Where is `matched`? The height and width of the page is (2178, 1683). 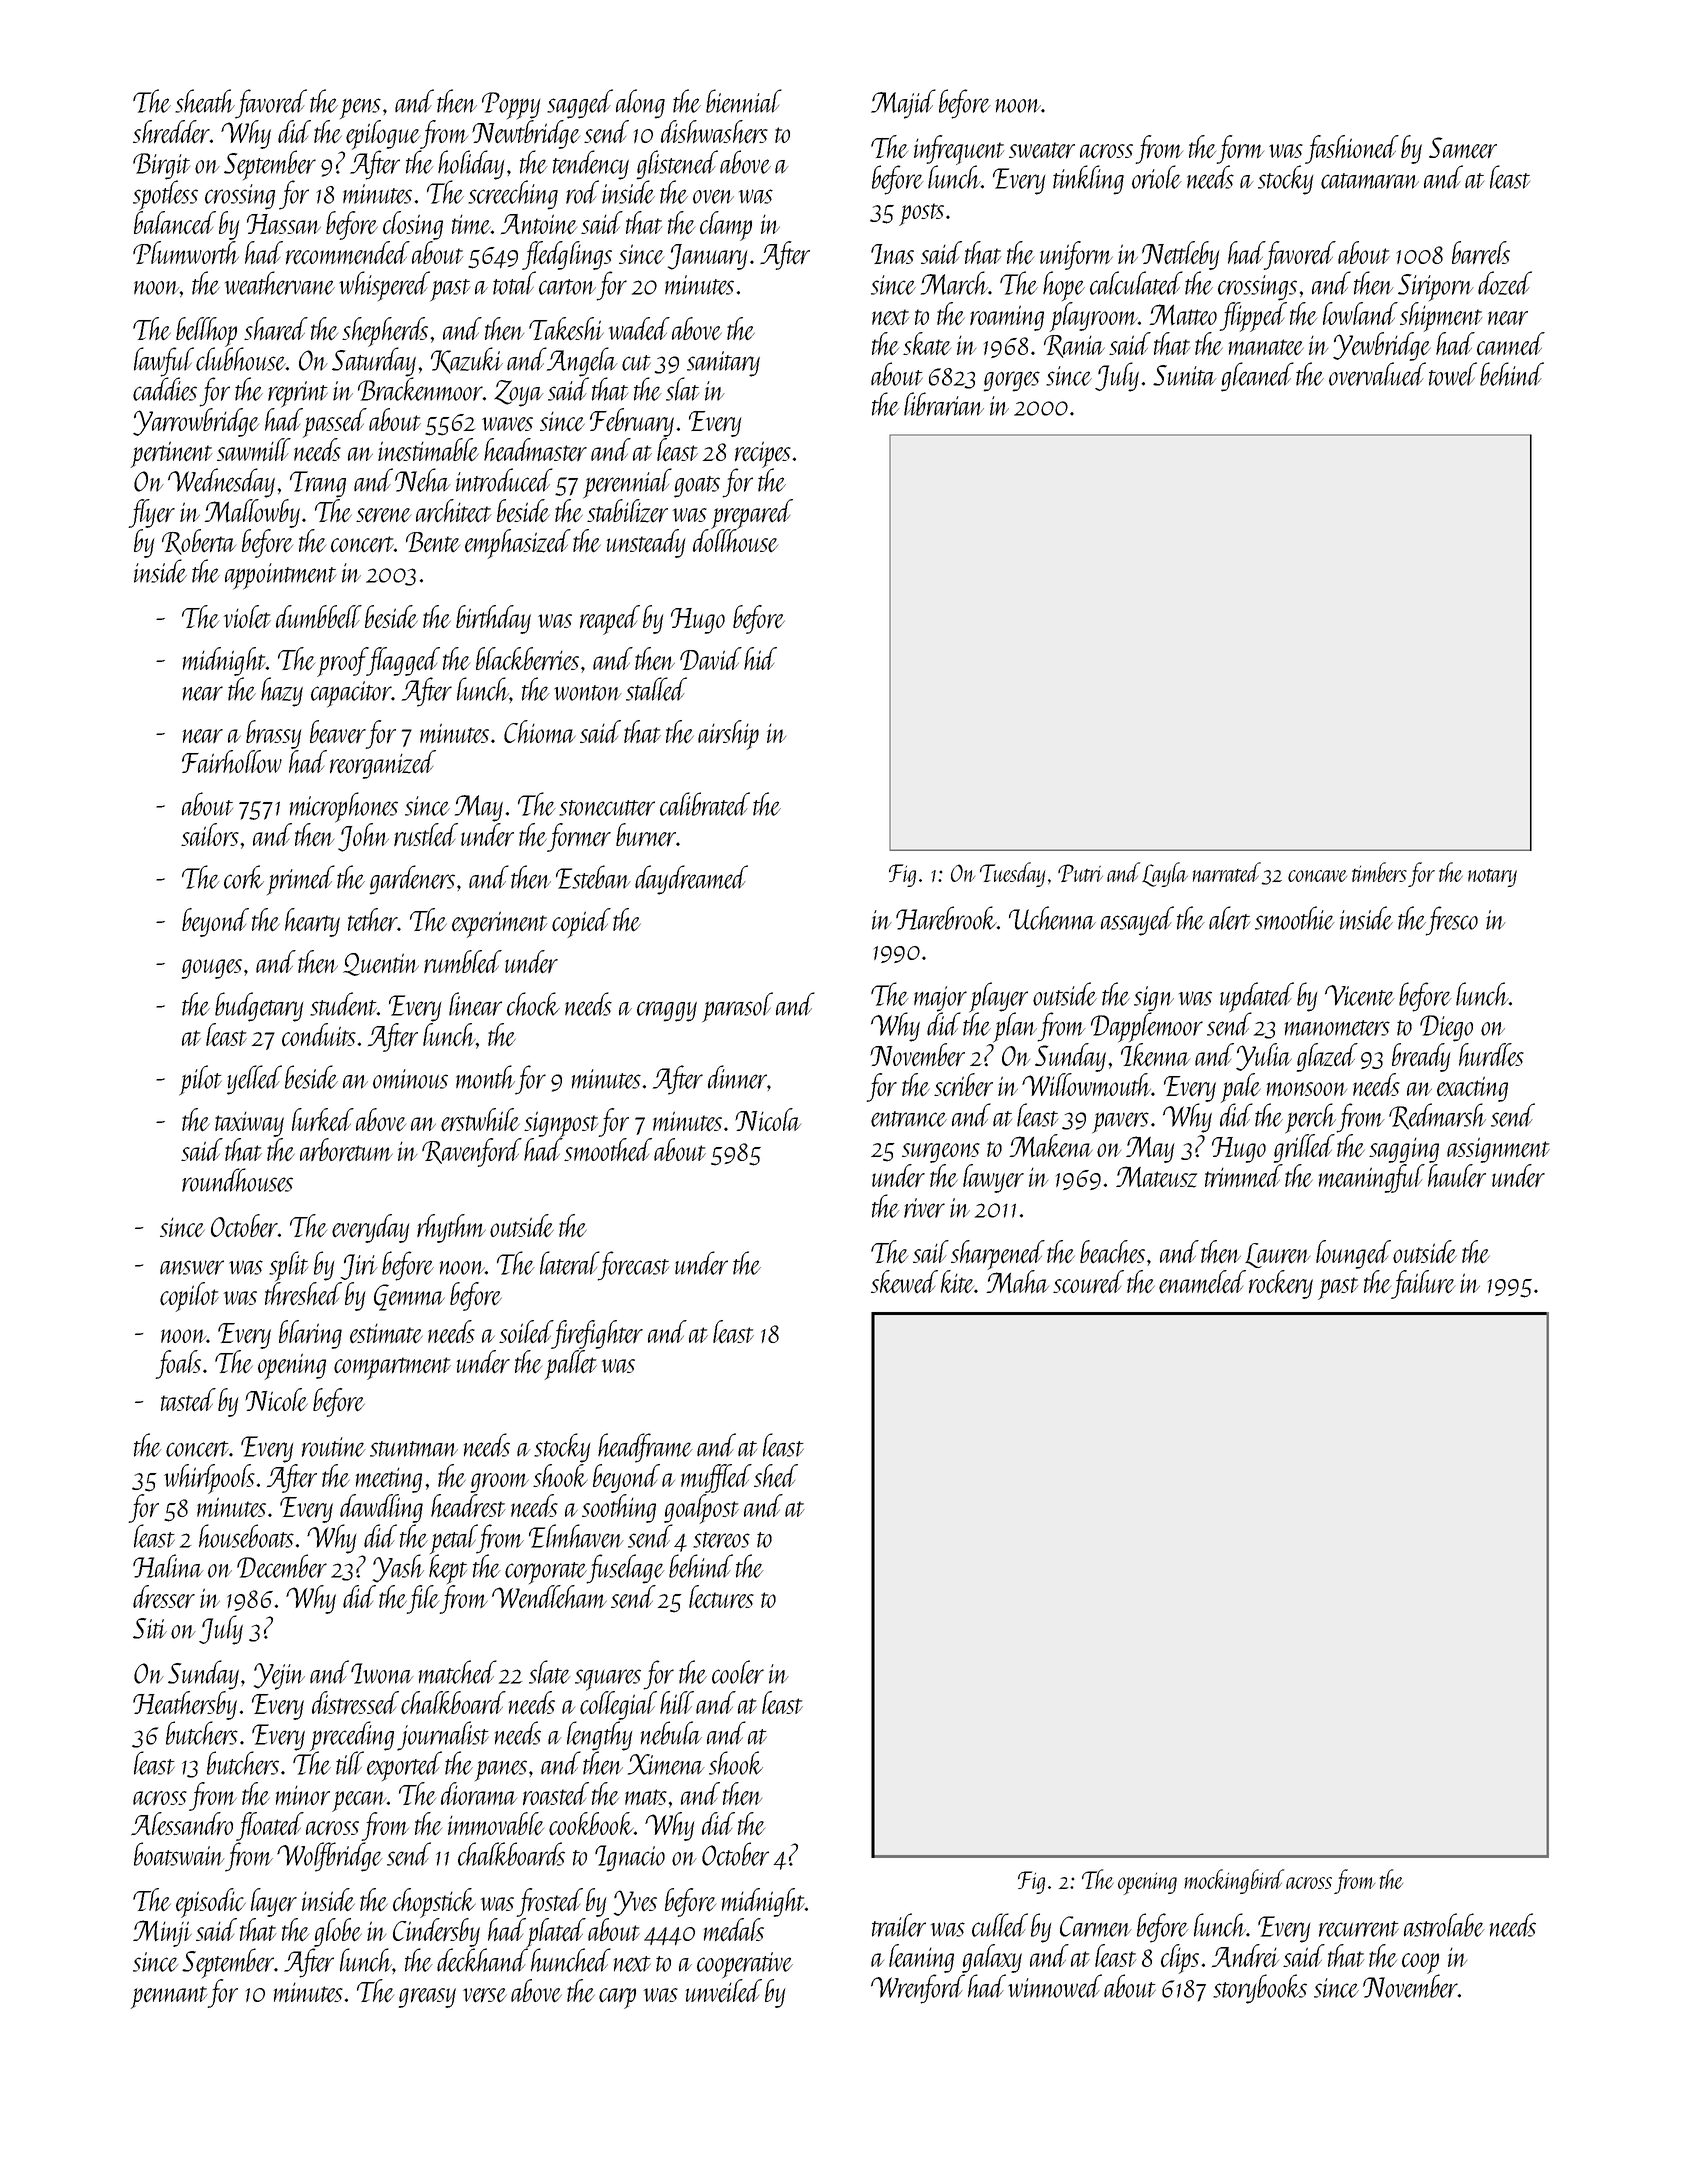
matched is located at coordinates (458, 1672).
